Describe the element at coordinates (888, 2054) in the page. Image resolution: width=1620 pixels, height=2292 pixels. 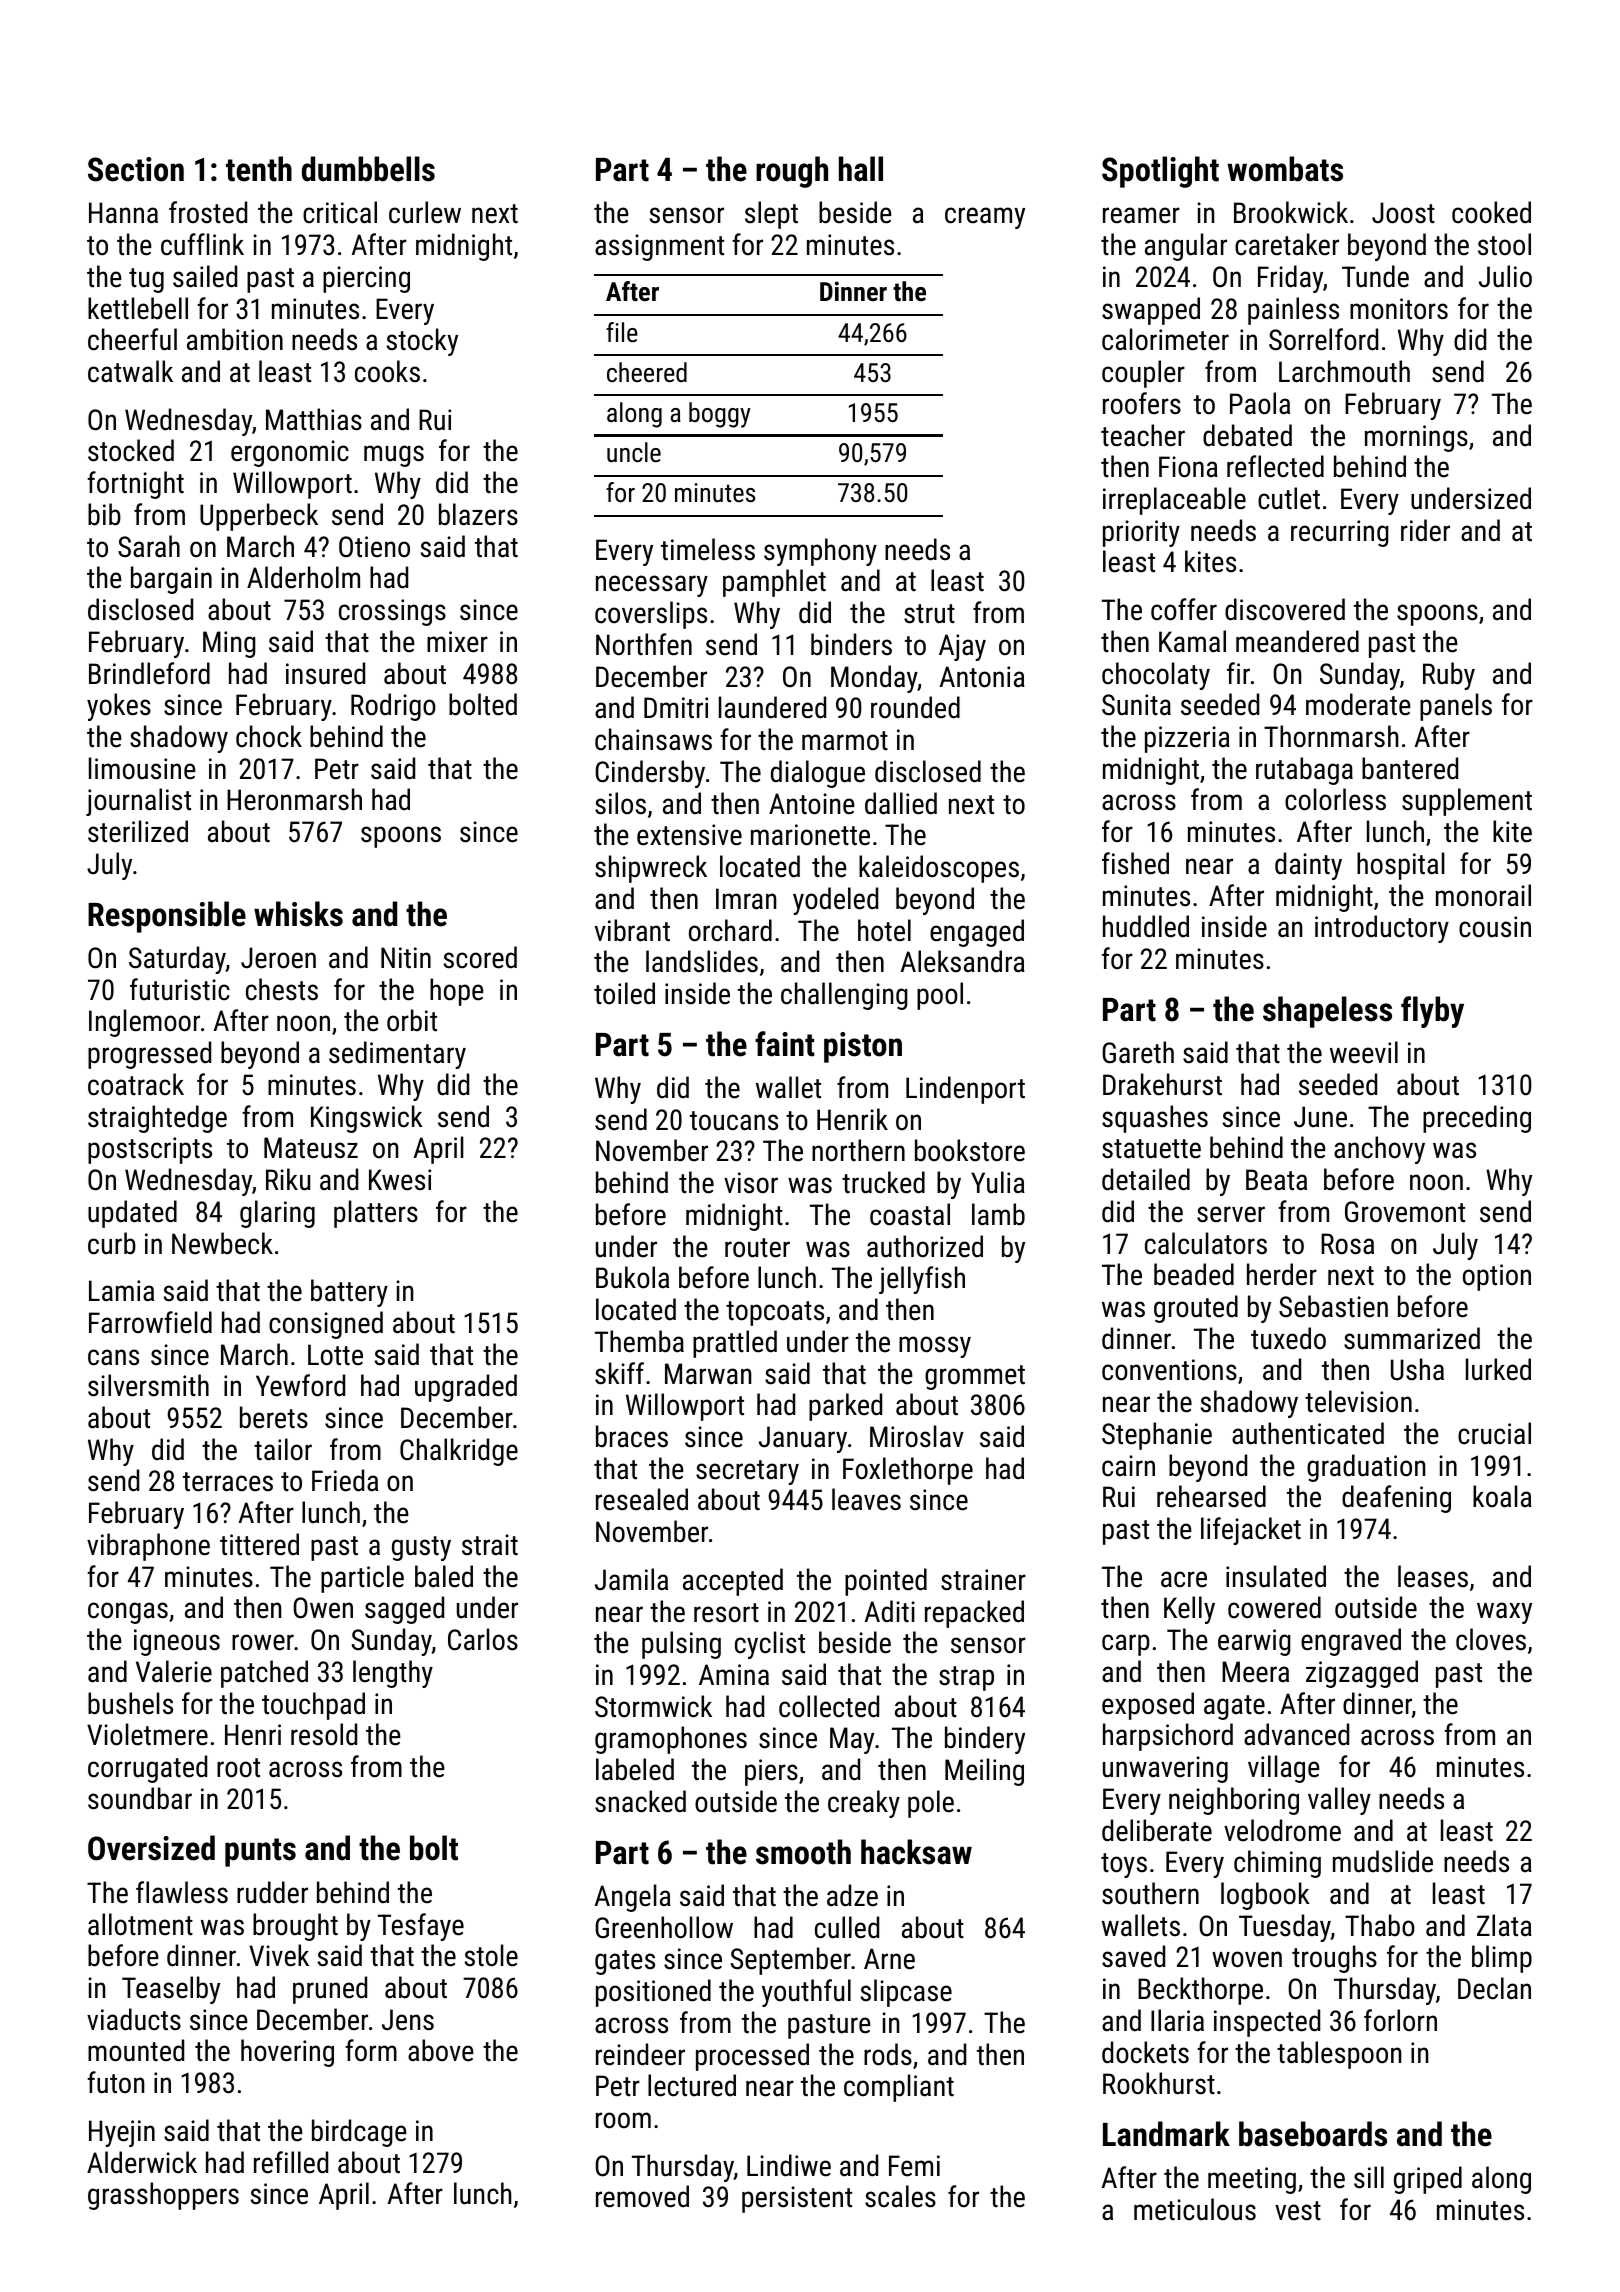
I see `rods` at that location.
